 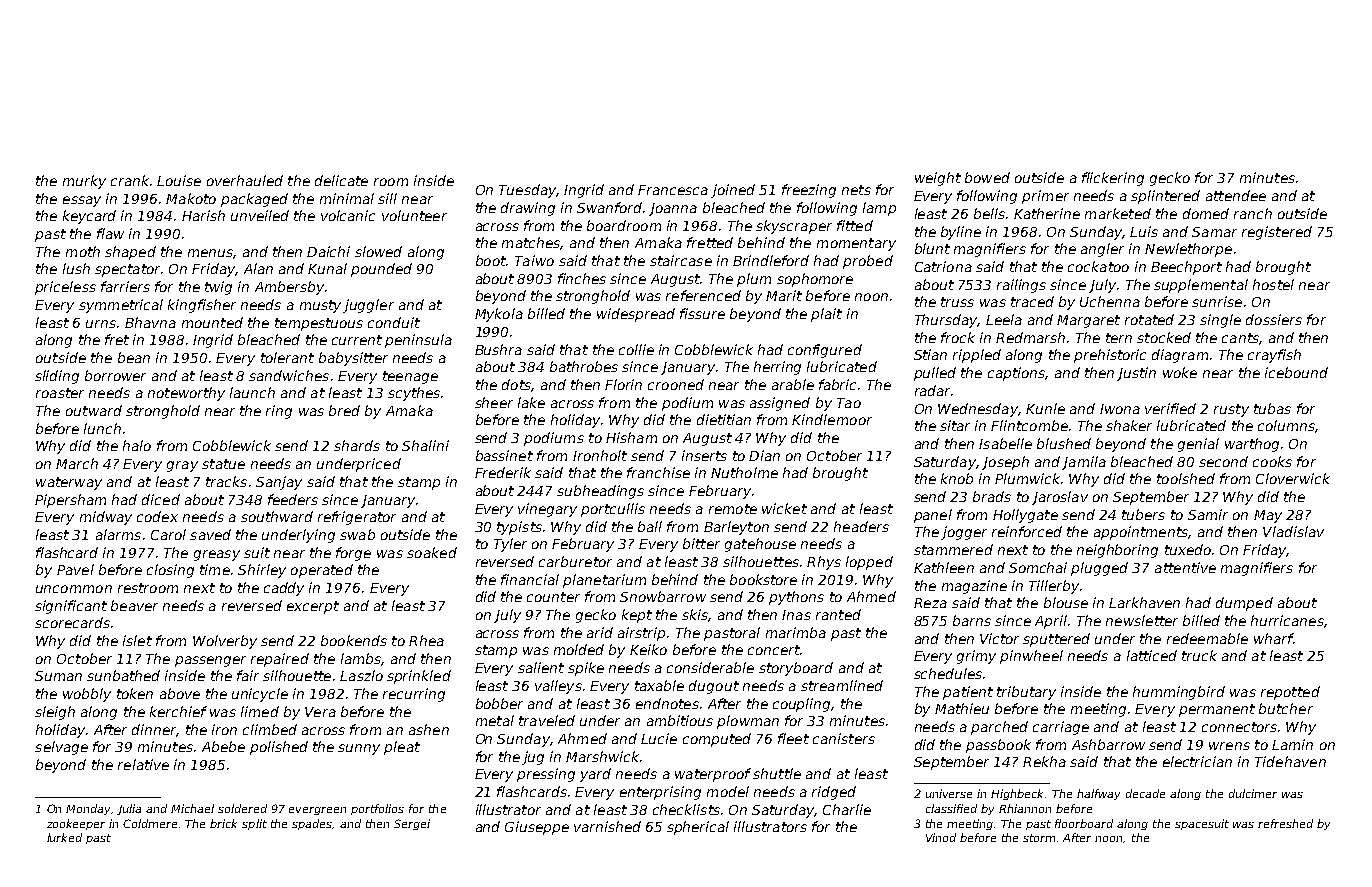 I want to click on bean, so click(x=134, y=357).
